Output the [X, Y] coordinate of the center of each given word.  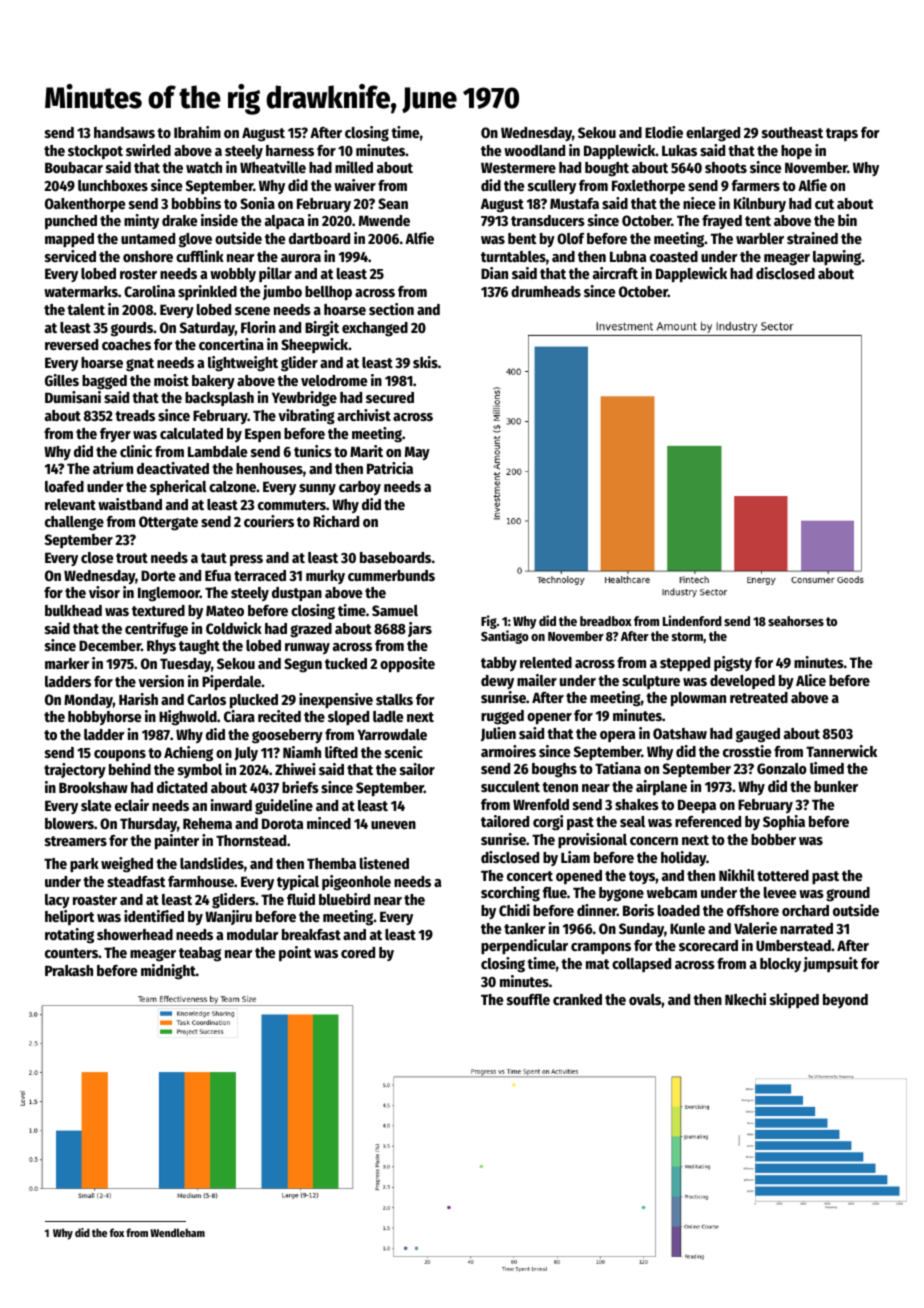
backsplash [219, 399]
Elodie [664, 132]
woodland [534, 150]
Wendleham [177, 1232]
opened [579, 877]
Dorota [282, 823]
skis [425, 362]
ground [848, 894]
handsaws [124, 132]
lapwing [837, 258]
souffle [528, 999]
